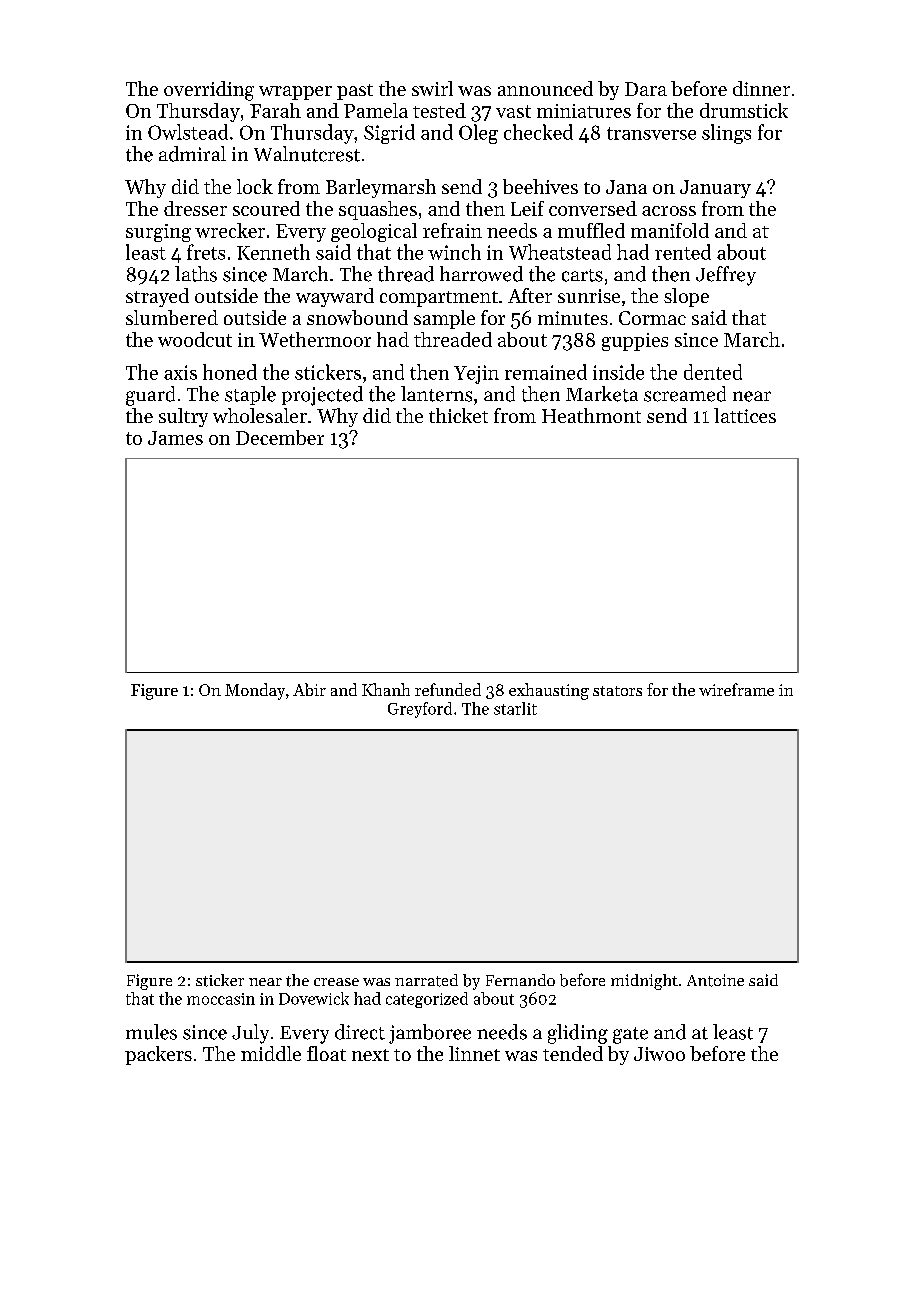 This screenshot has height=1311, width=924. Describe the element at coordinates (175, 438) in the screenshot. I see `James` at that location.
